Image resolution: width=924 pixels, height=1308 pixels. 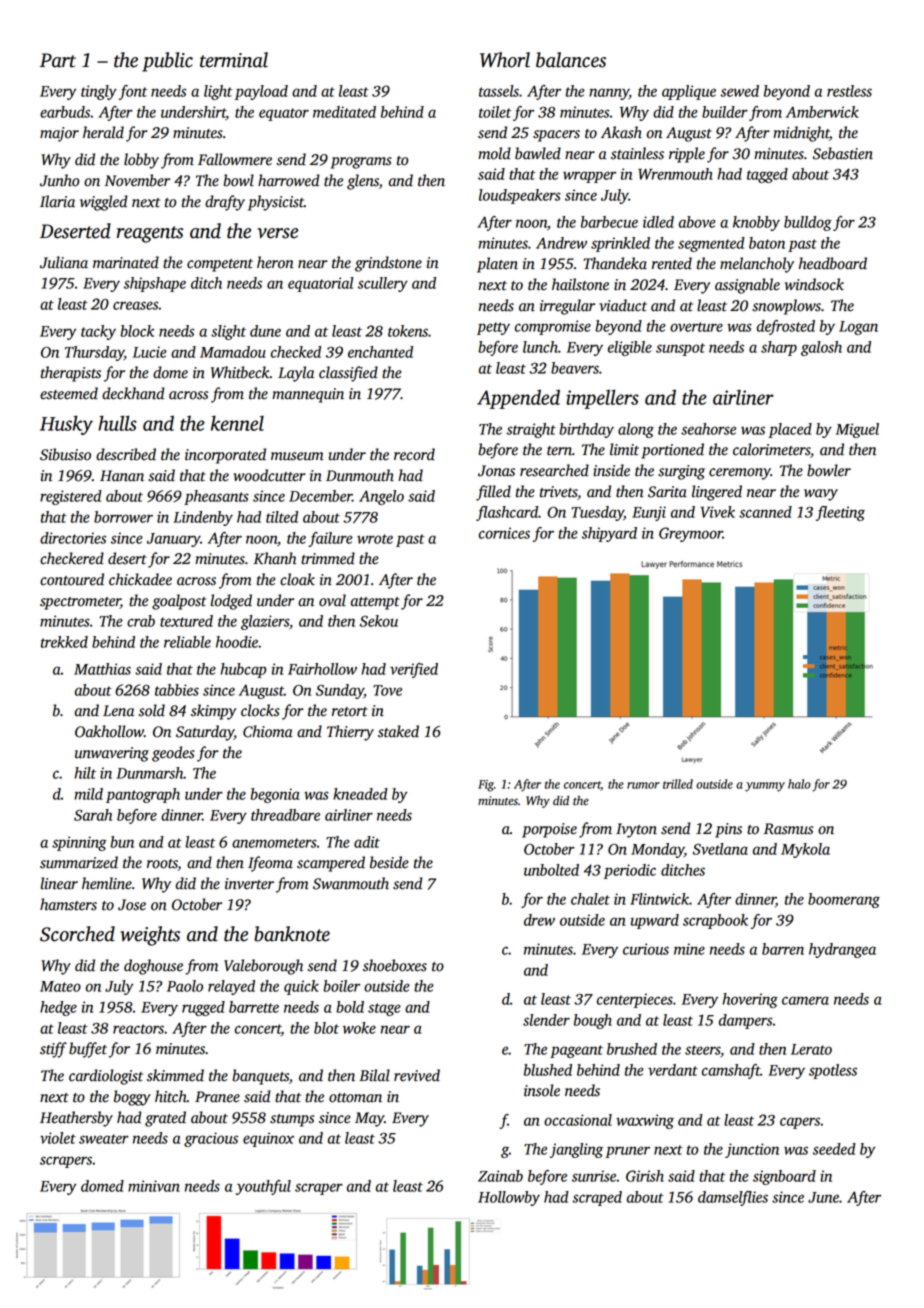 I want to click on minivan, so click(x=154, y=1186).
